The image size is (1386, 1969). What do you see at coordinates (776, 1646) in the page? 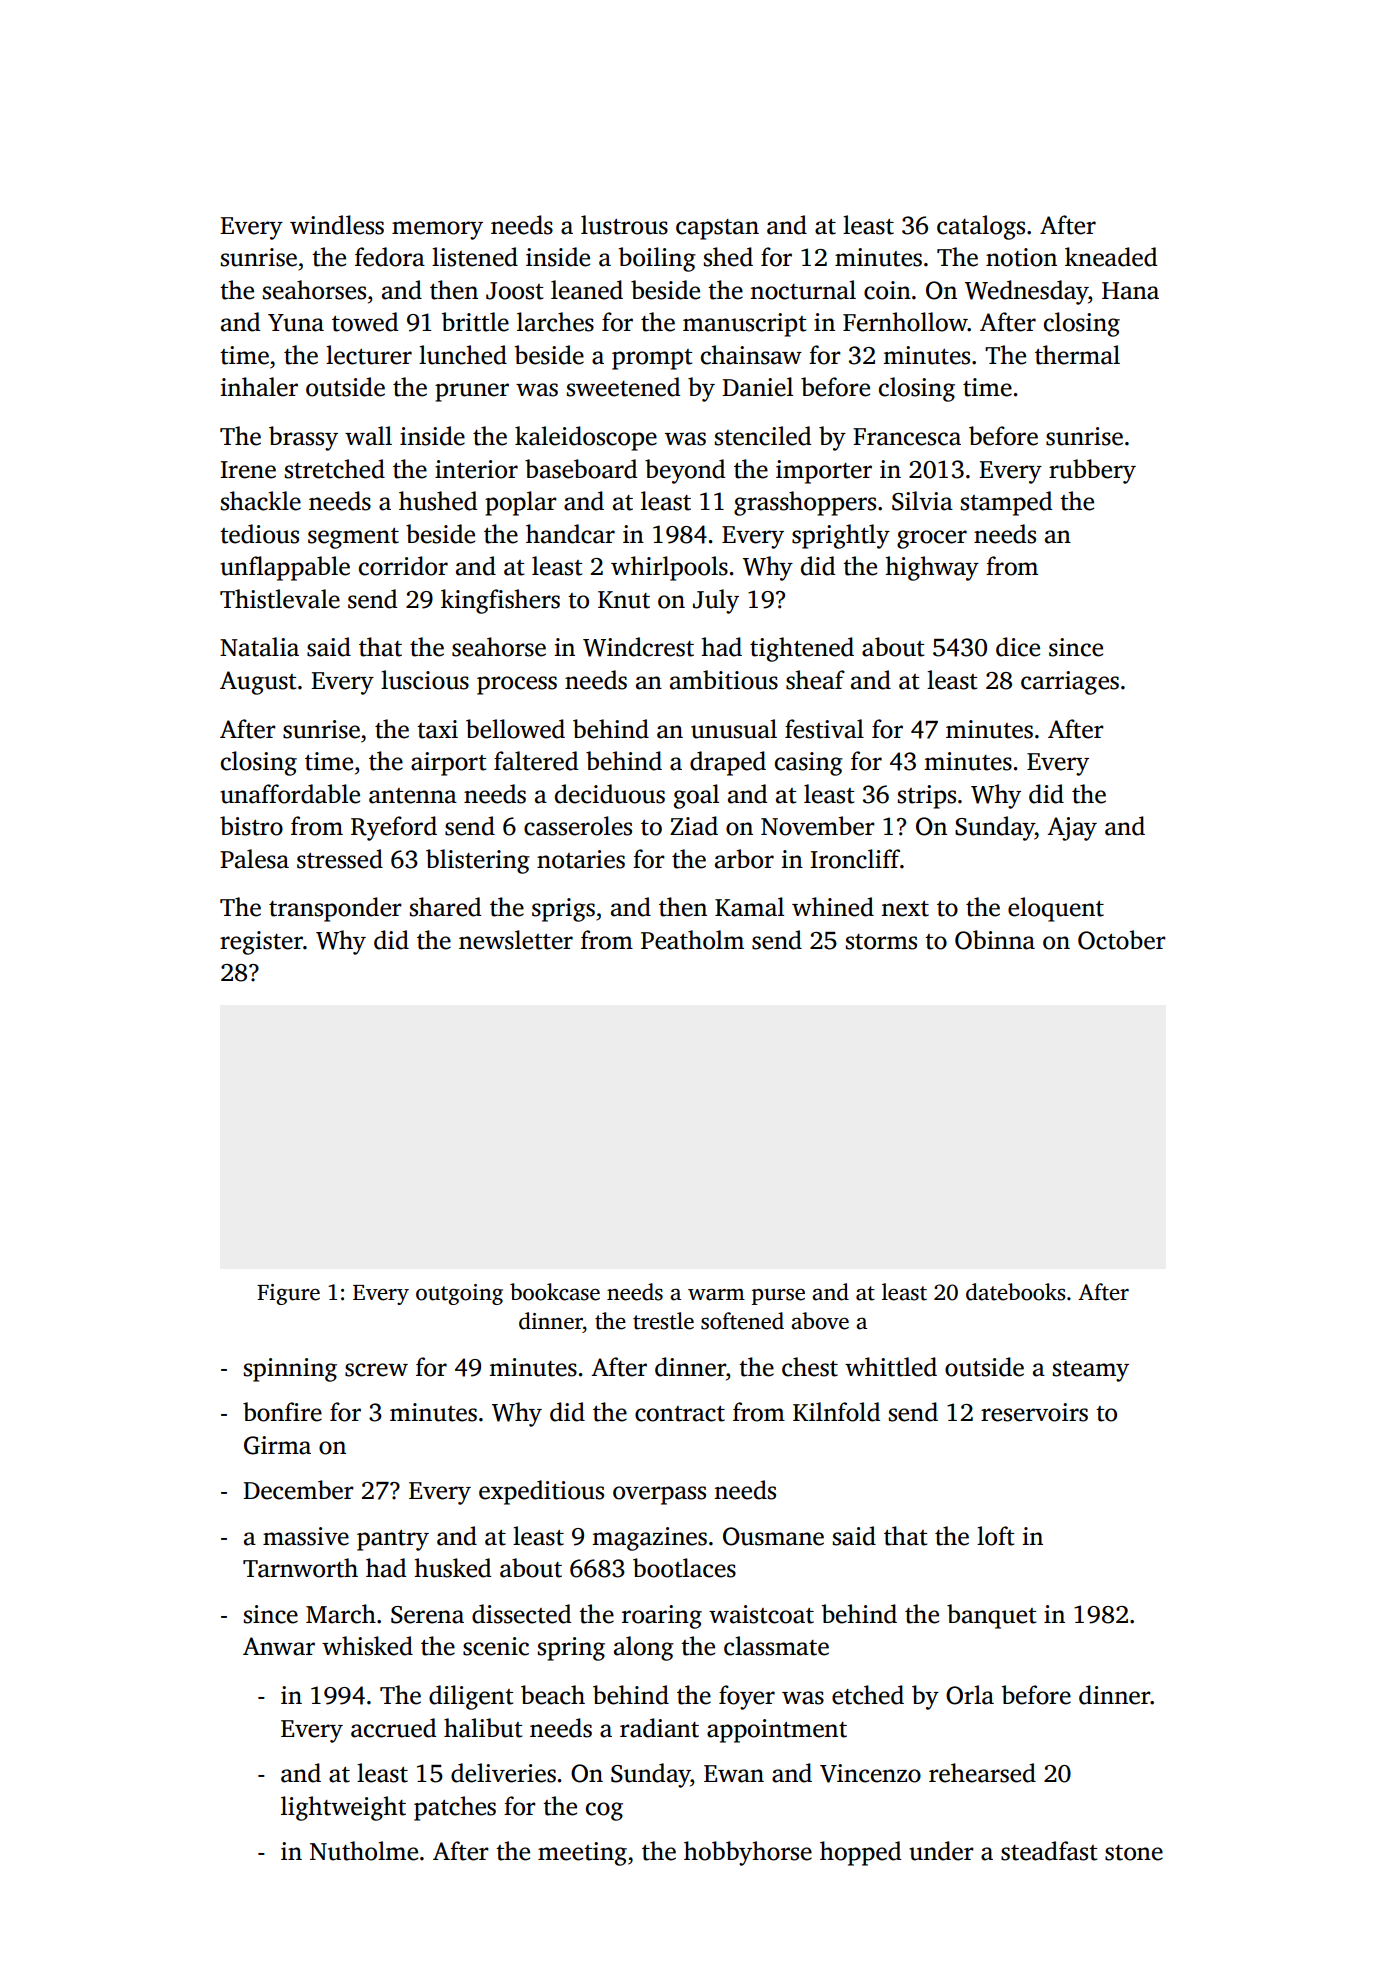
I see `classmate` at bounding box center [776, 1646].
